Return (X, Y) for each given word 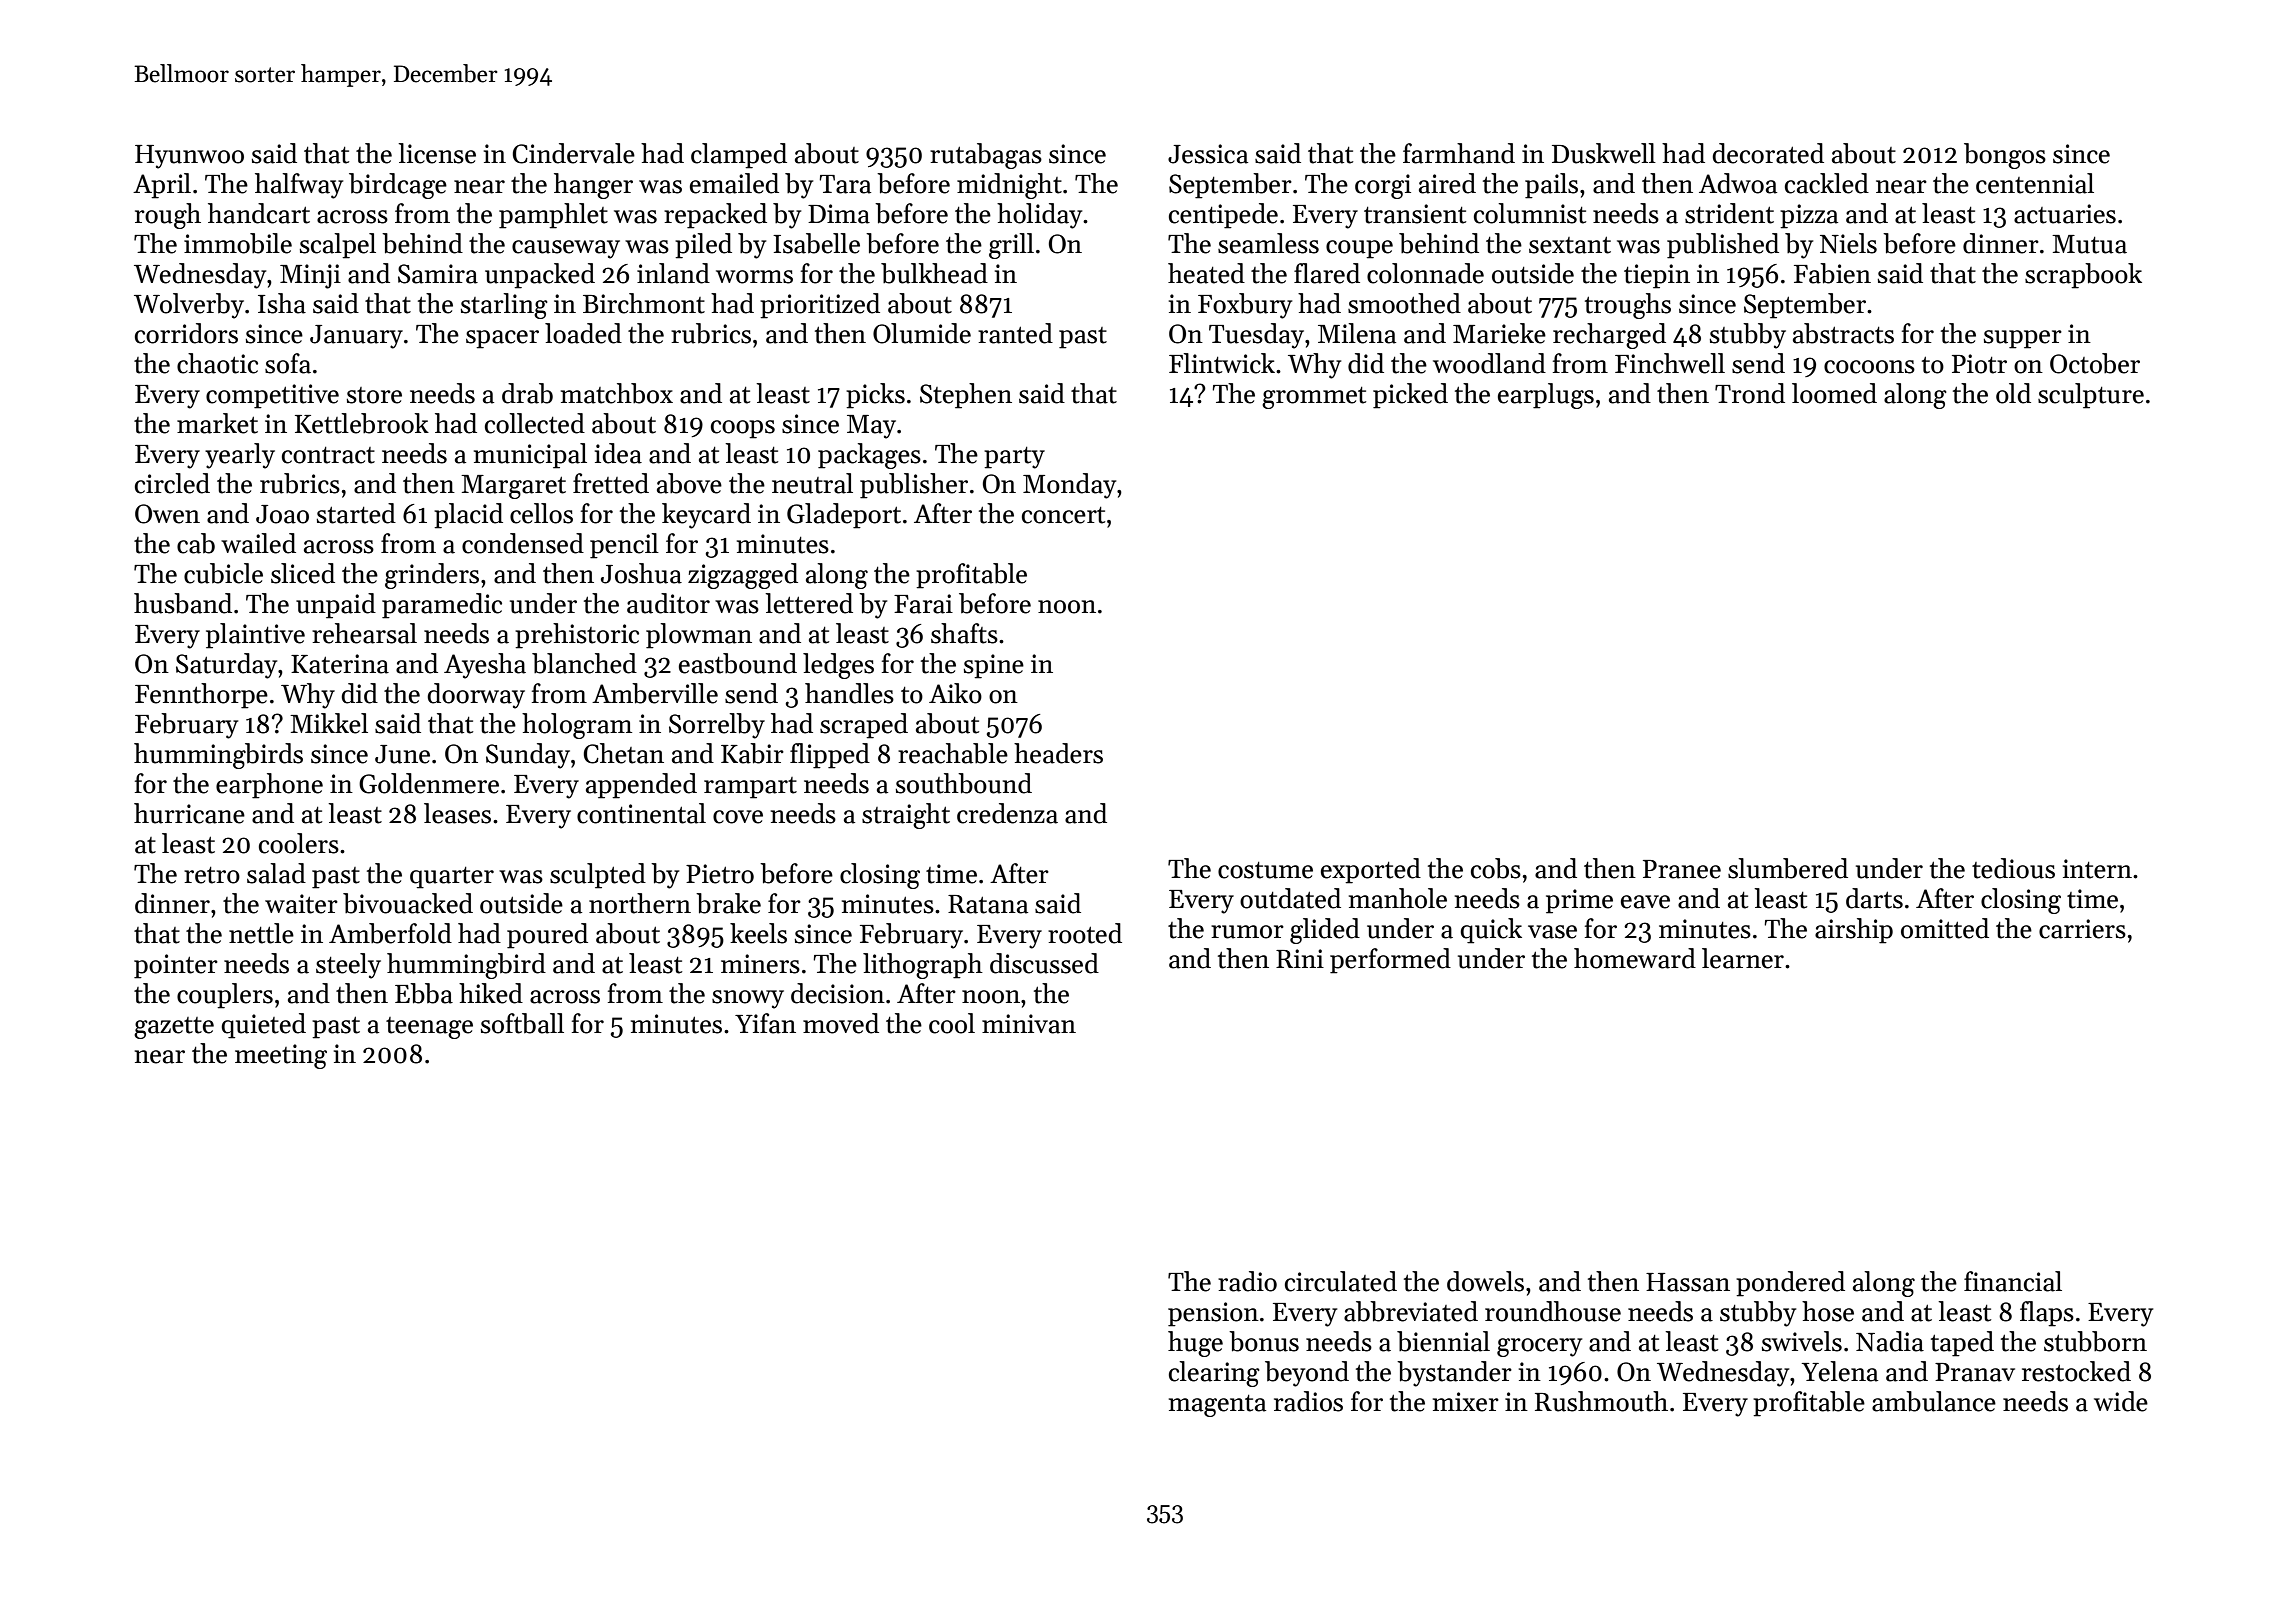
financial (2013, 1281)
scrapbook (2083, 276)
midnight (1009, 186)
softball (522, 1023)
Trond (1750, 393)
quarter (452, 878)
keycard (706, 516)
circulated (1341, 1281)
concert (1063, 515)
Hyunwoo (189, 157)
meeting (281, 1056)
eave (1645, 902)
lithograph (923, 966)
